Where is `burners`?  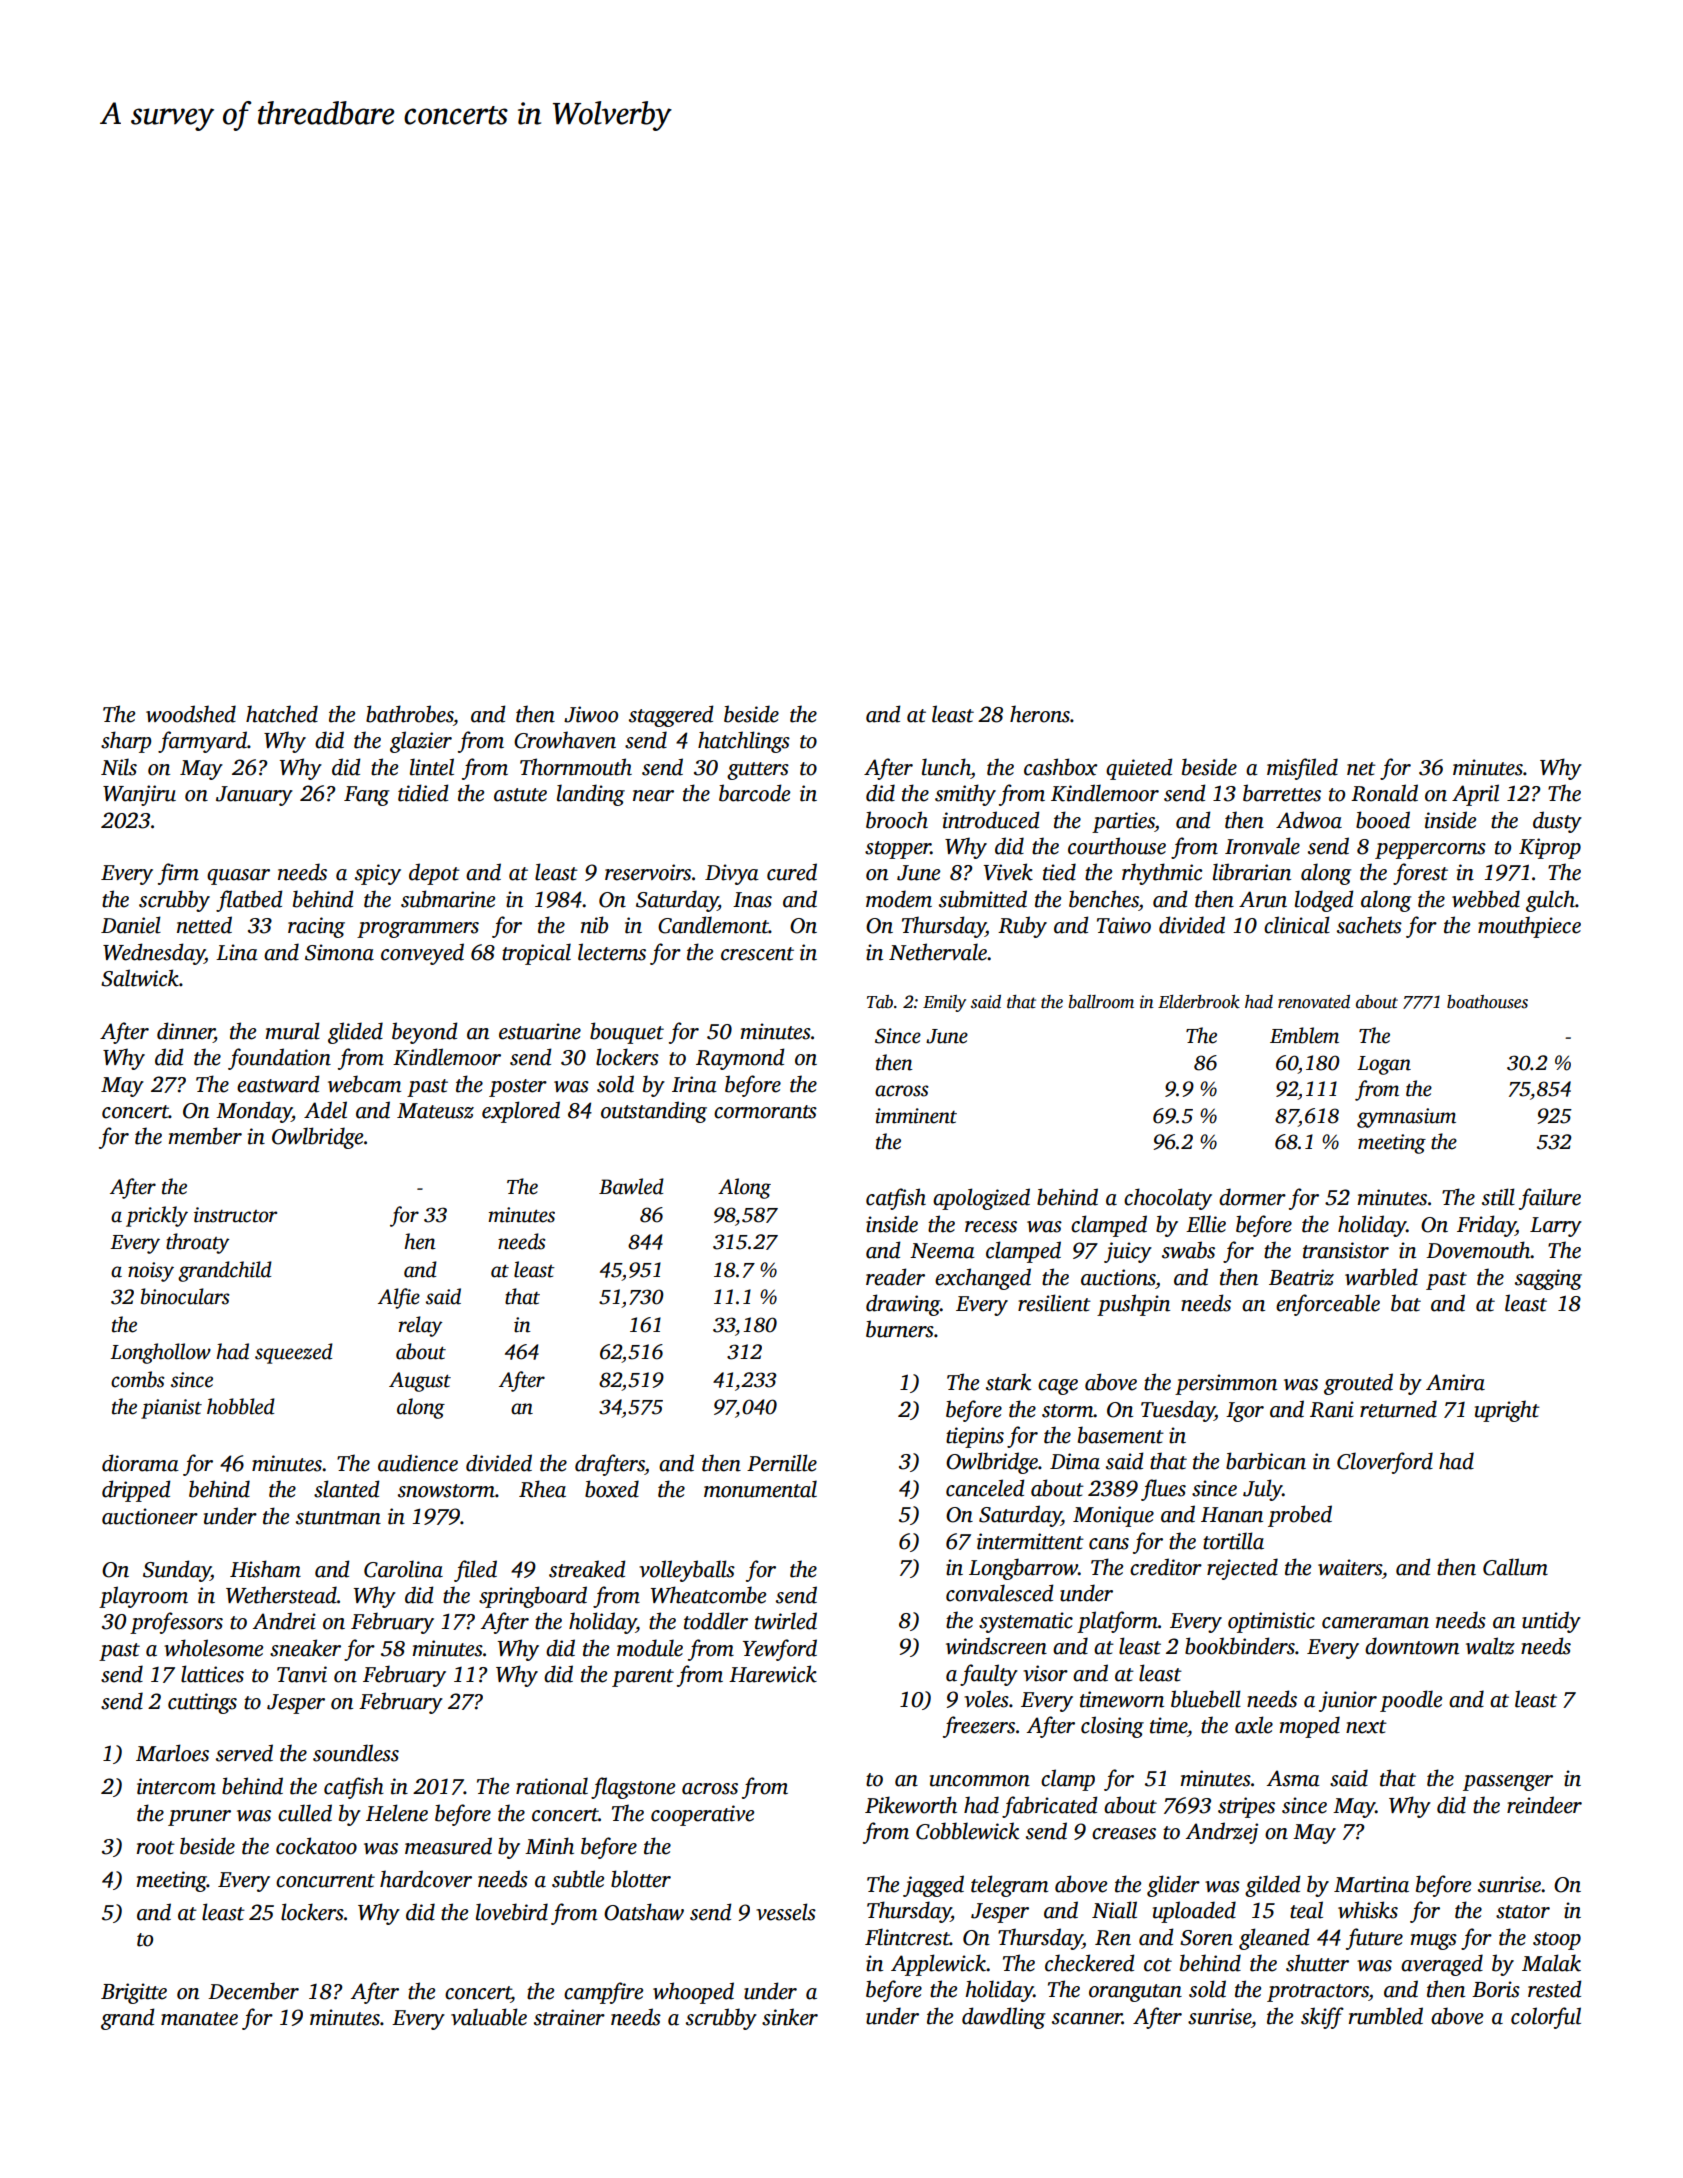
burners is located at coordinates (900, 1329).
